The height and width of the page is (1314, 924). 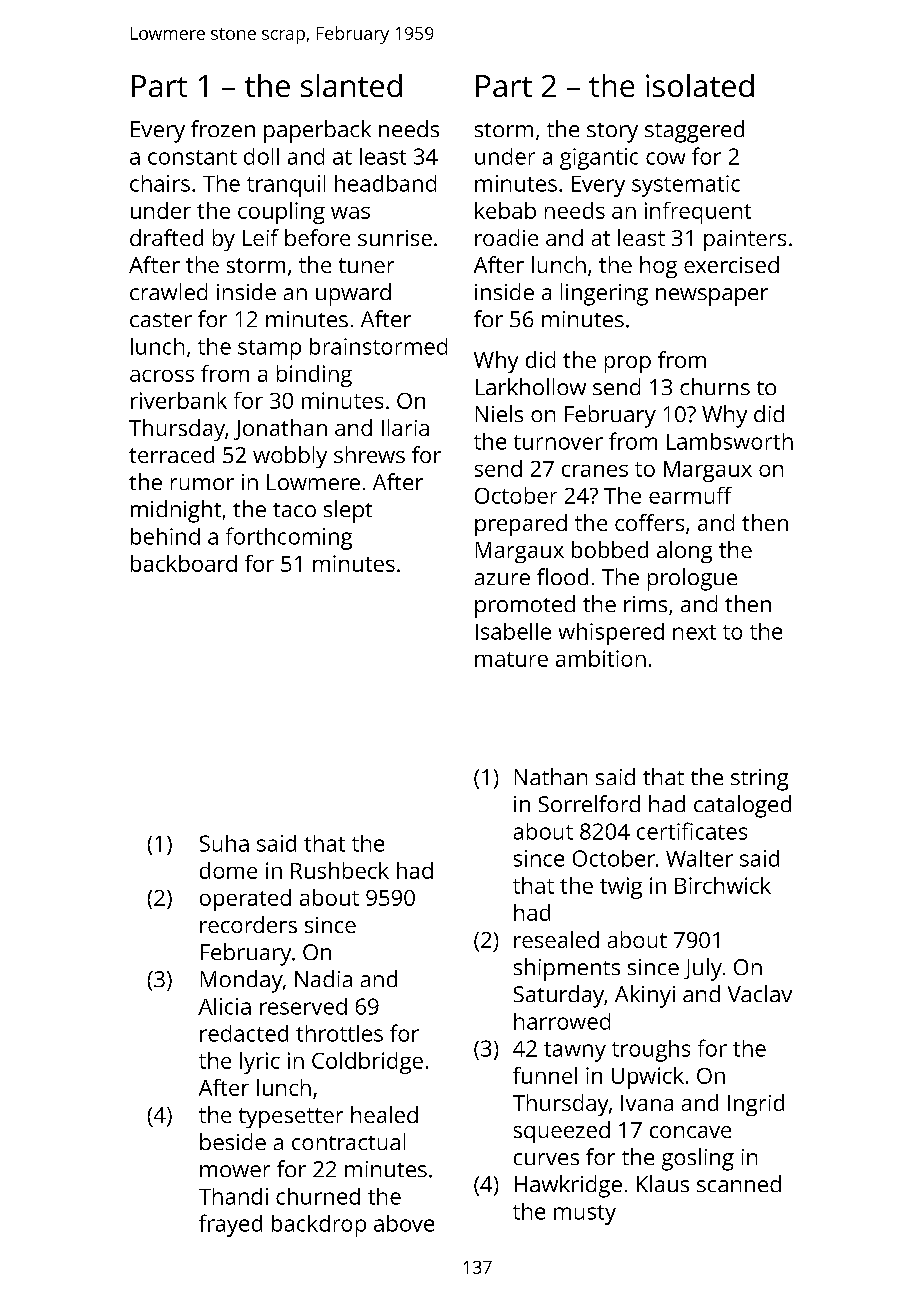 I want to click on isolated, so click(x=700, y=85).
